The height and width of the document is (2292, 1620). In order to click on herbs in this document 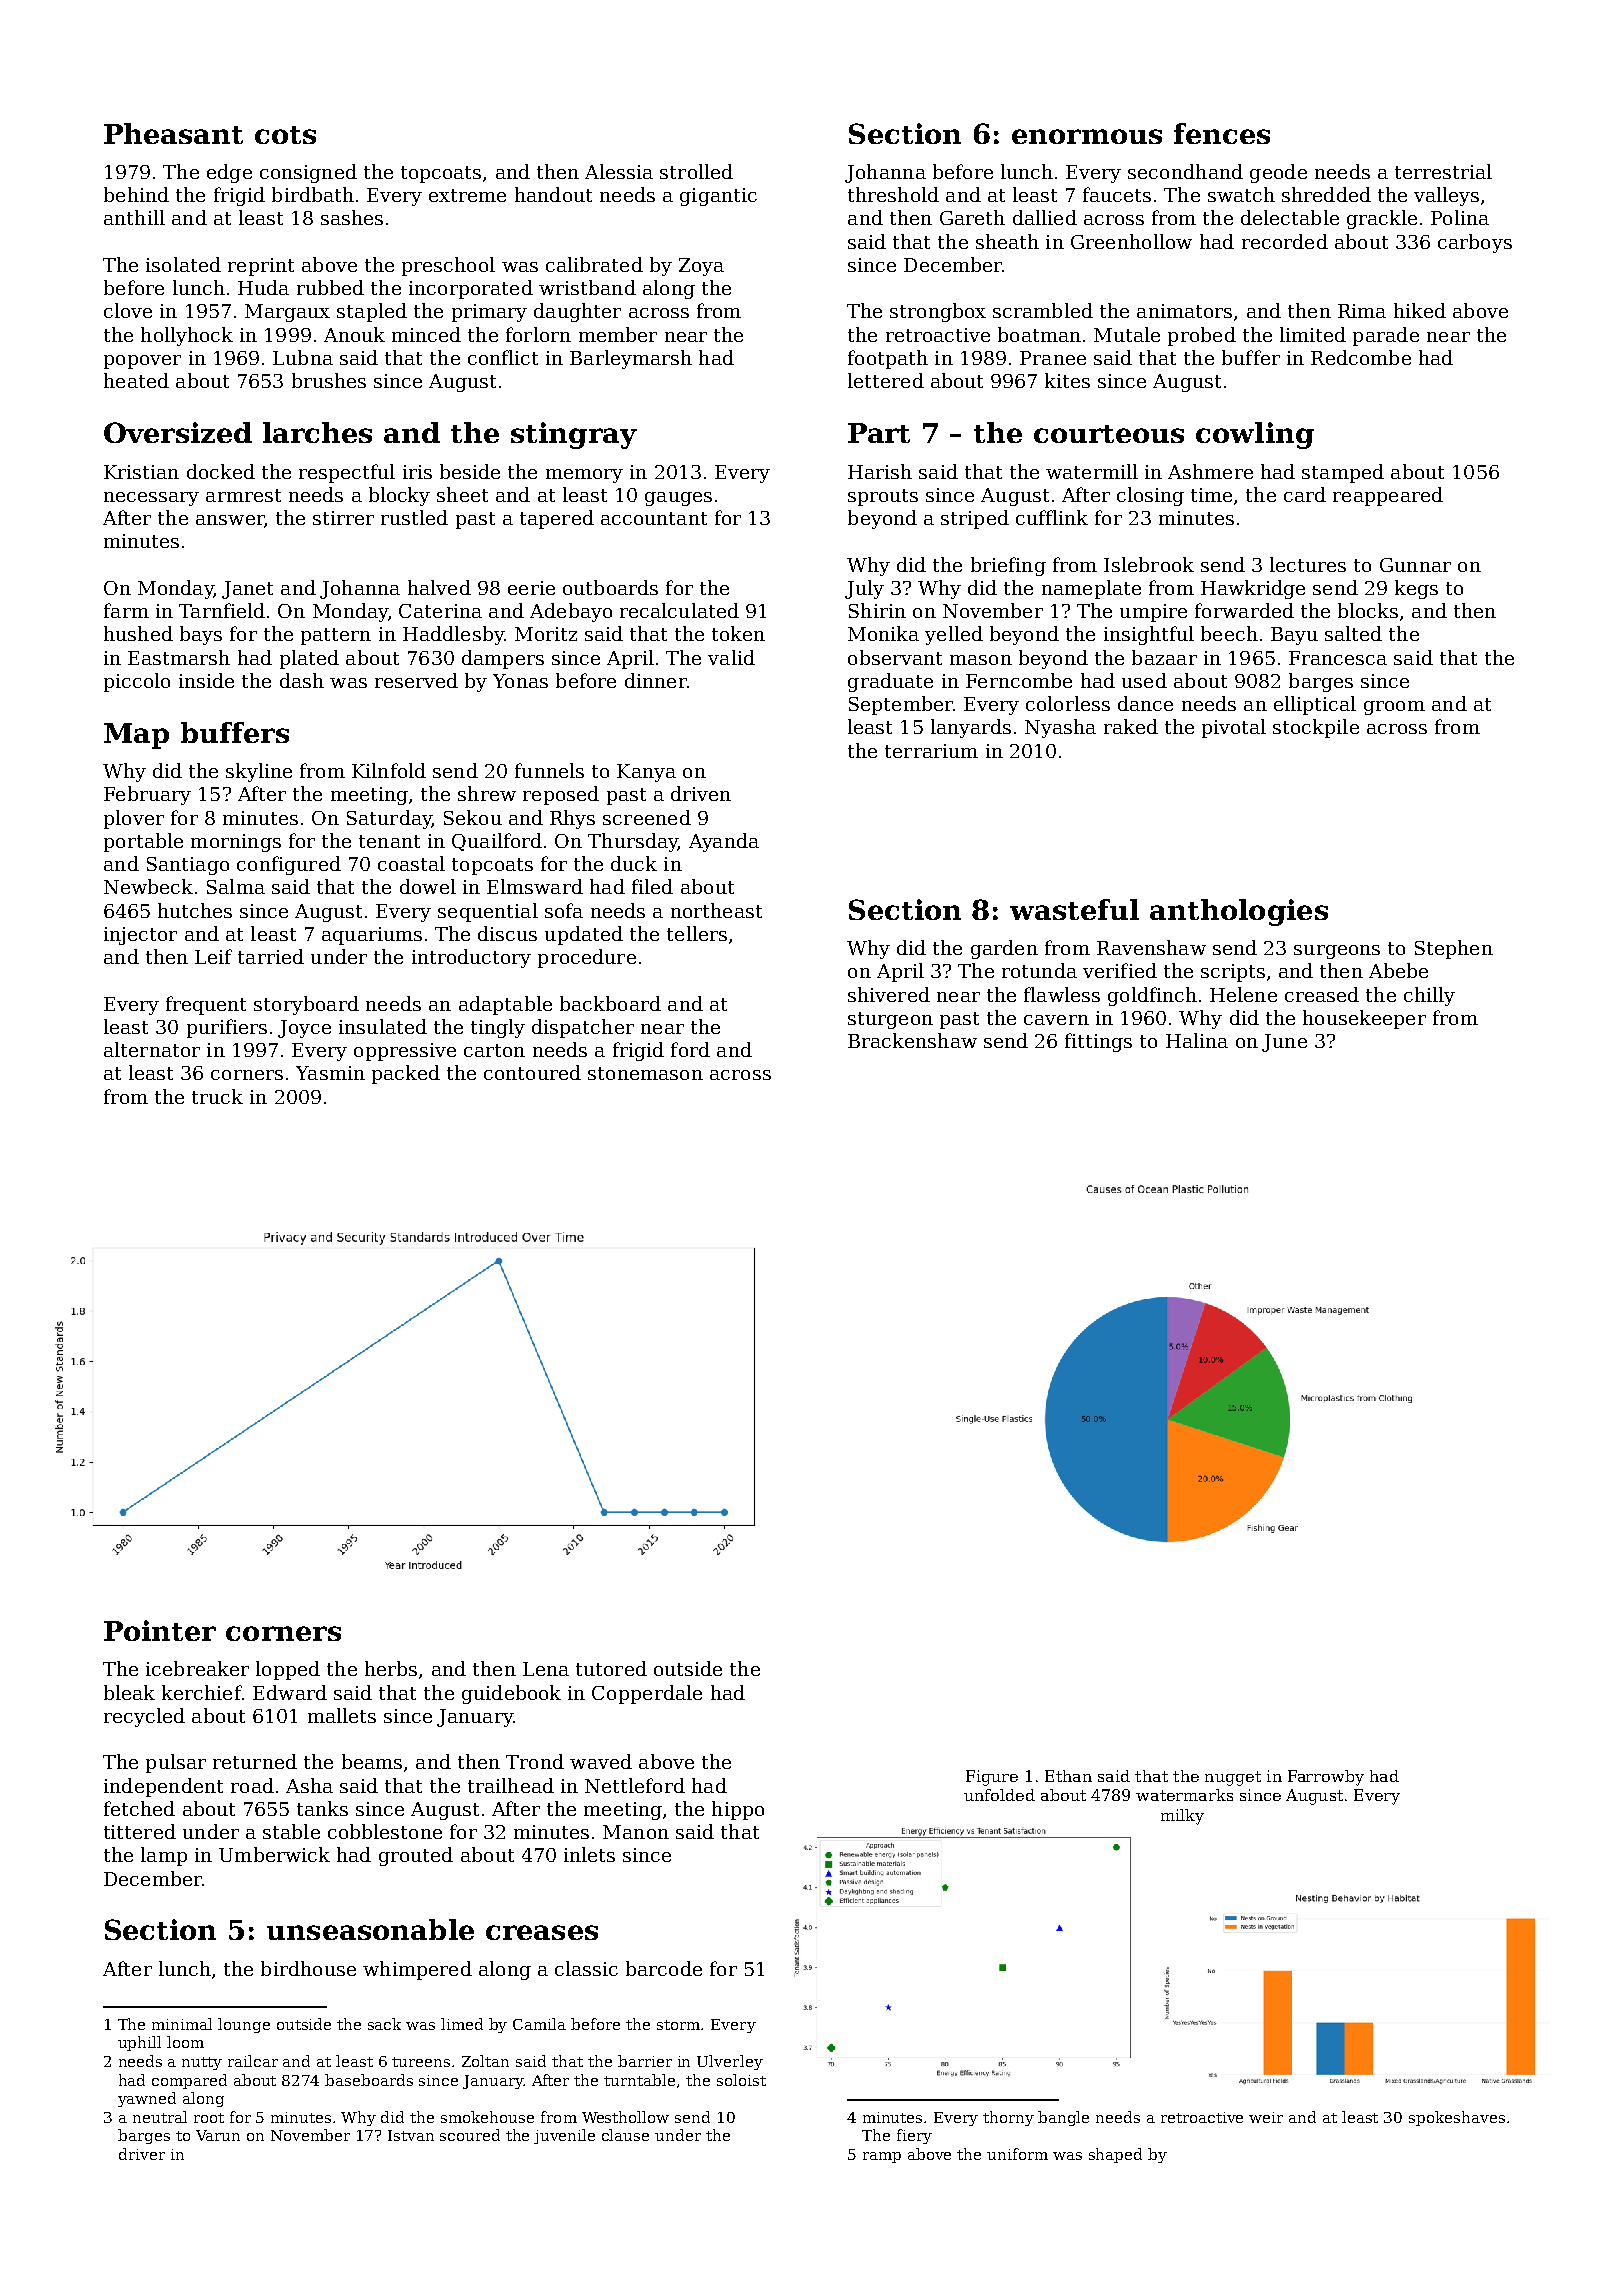, I will do `click(391, 1668)`.
